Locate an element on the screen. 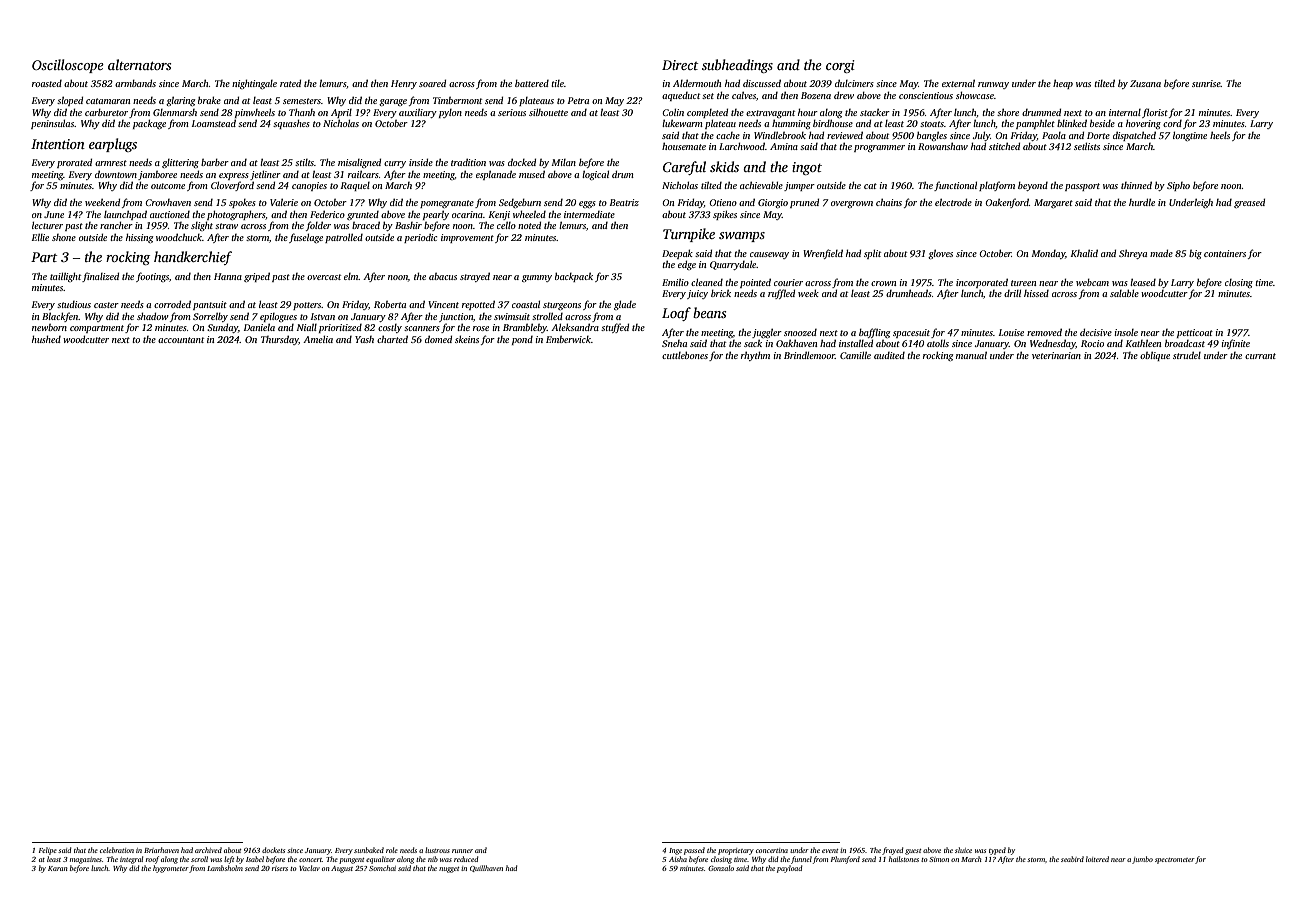  sunbaked is located at coordinates (369, 850).
